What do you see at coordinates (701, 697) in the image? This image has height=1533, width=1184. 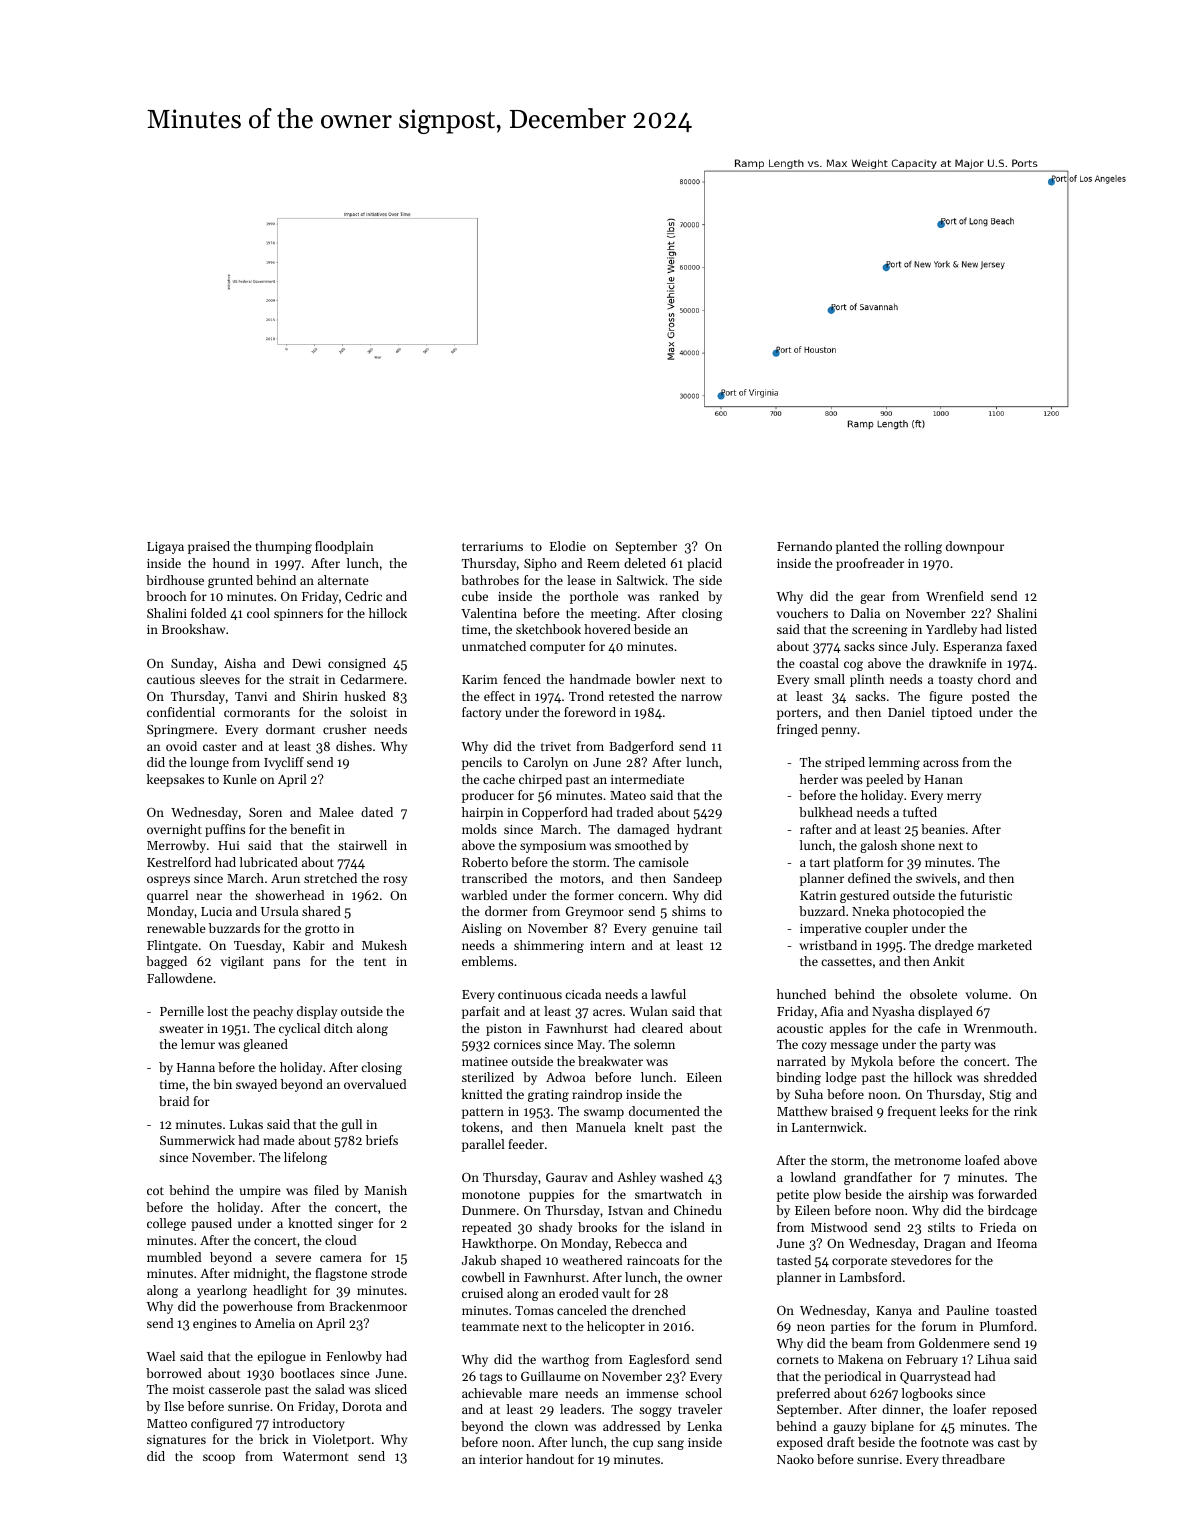 I see `narrow` at bounding box center [701, 697].
